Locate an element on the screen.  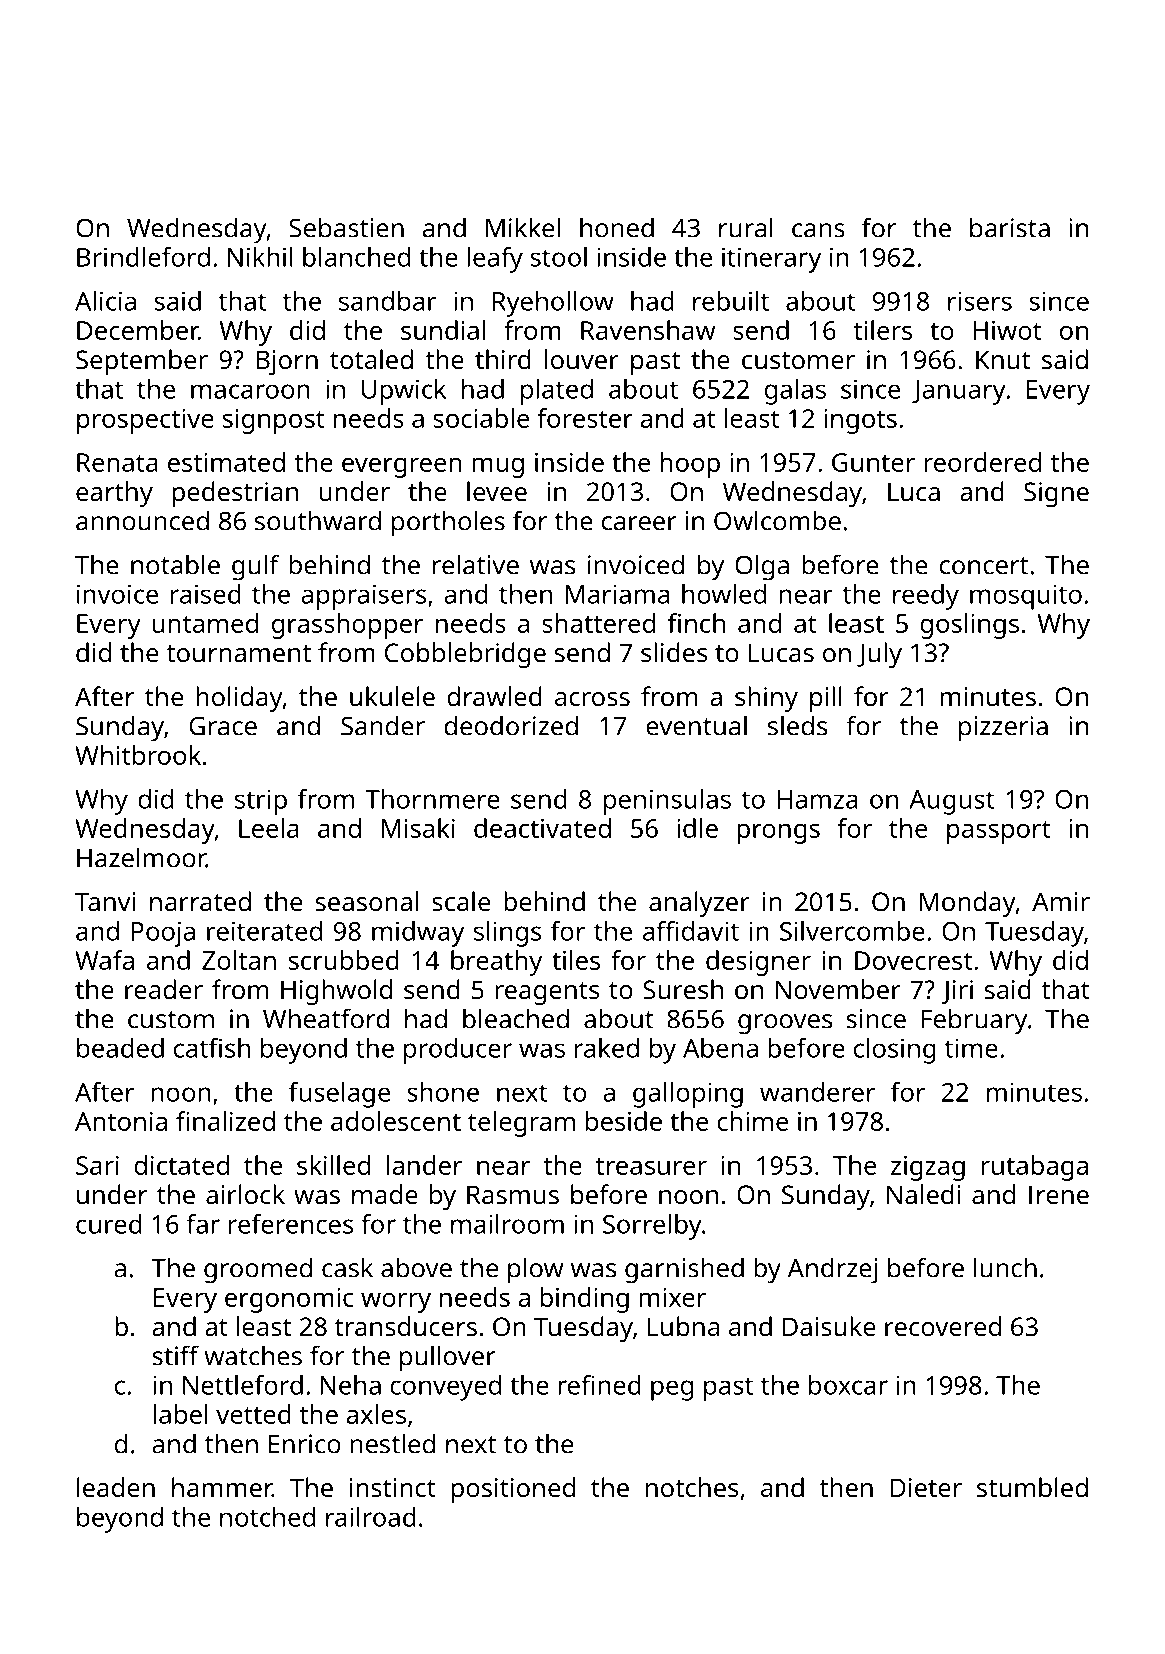
Mikkel is located at coordinates (523, 227).
